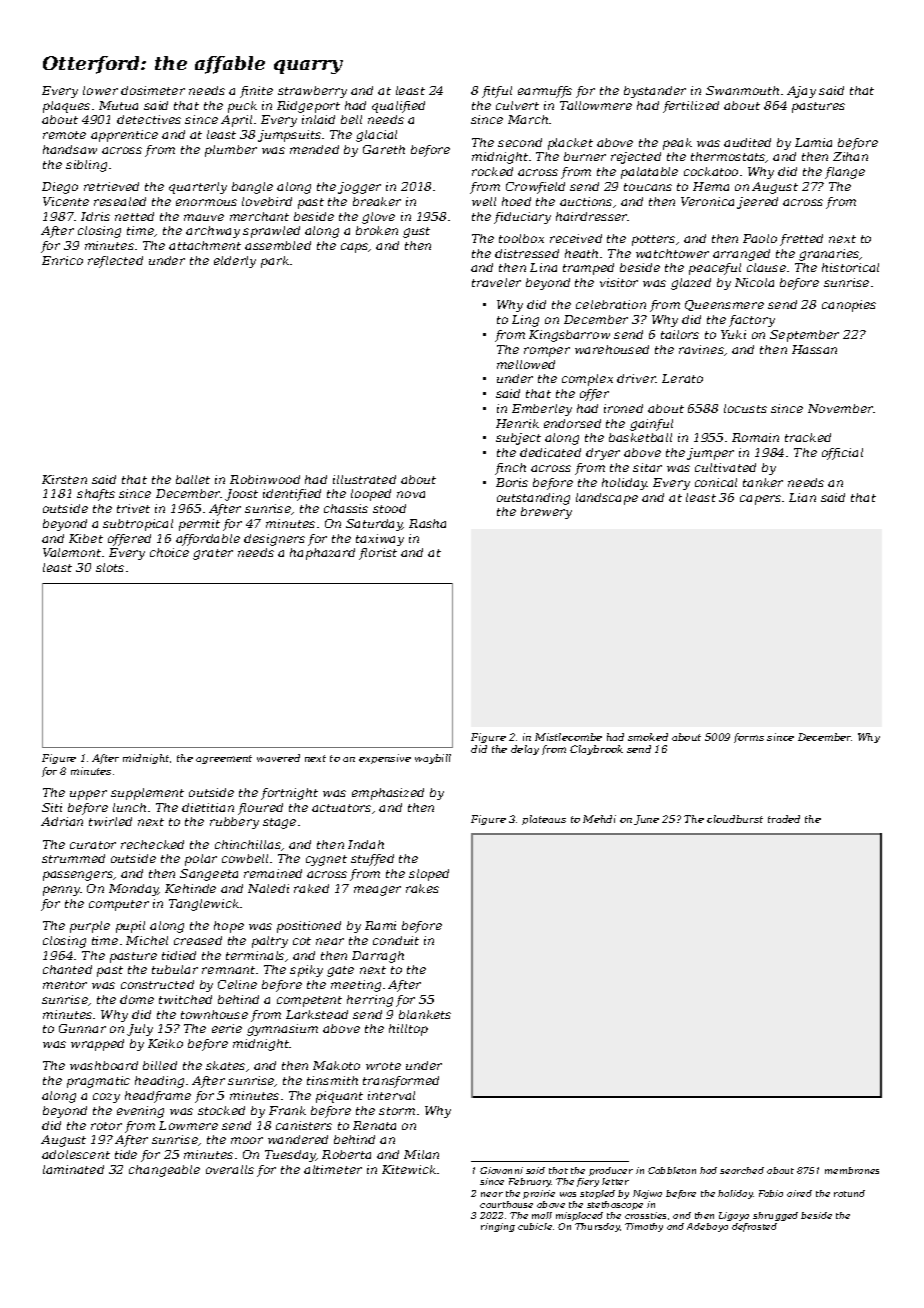  I want to click on plateaus, so click(544, 820).
